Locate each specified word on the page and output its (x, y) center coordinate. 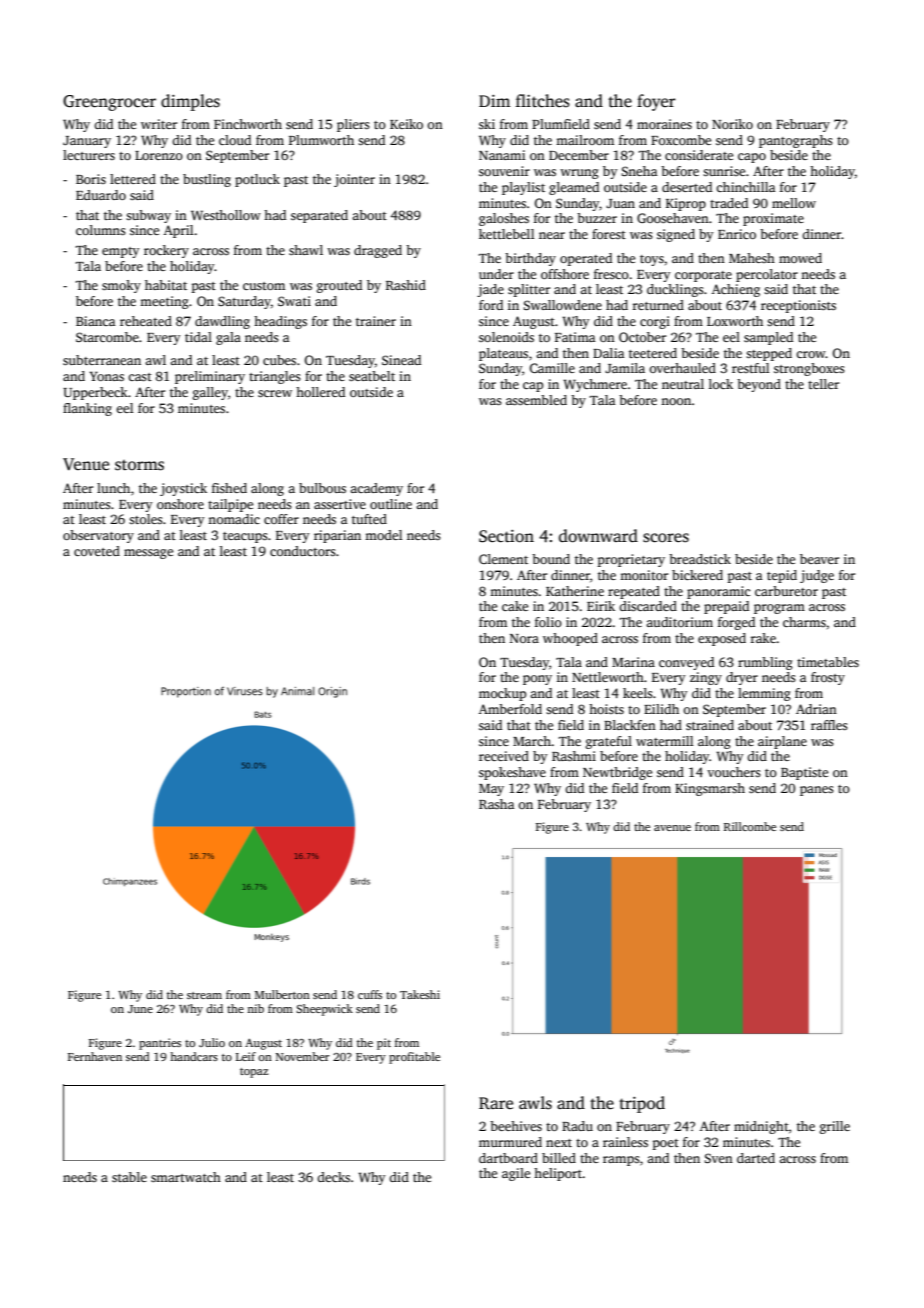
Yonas (106, 376)
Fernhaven (95, 1056)
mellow (794, 203)
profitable (414, 1058)
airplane (782, 742)
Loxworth (735, 321)
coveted (97, 551)
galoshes (504, 219)
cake (515, 606)
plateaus (503, 354)
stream (204, 995)
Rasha (497, 804)
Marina (633, 662)
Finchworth (248, 124)
